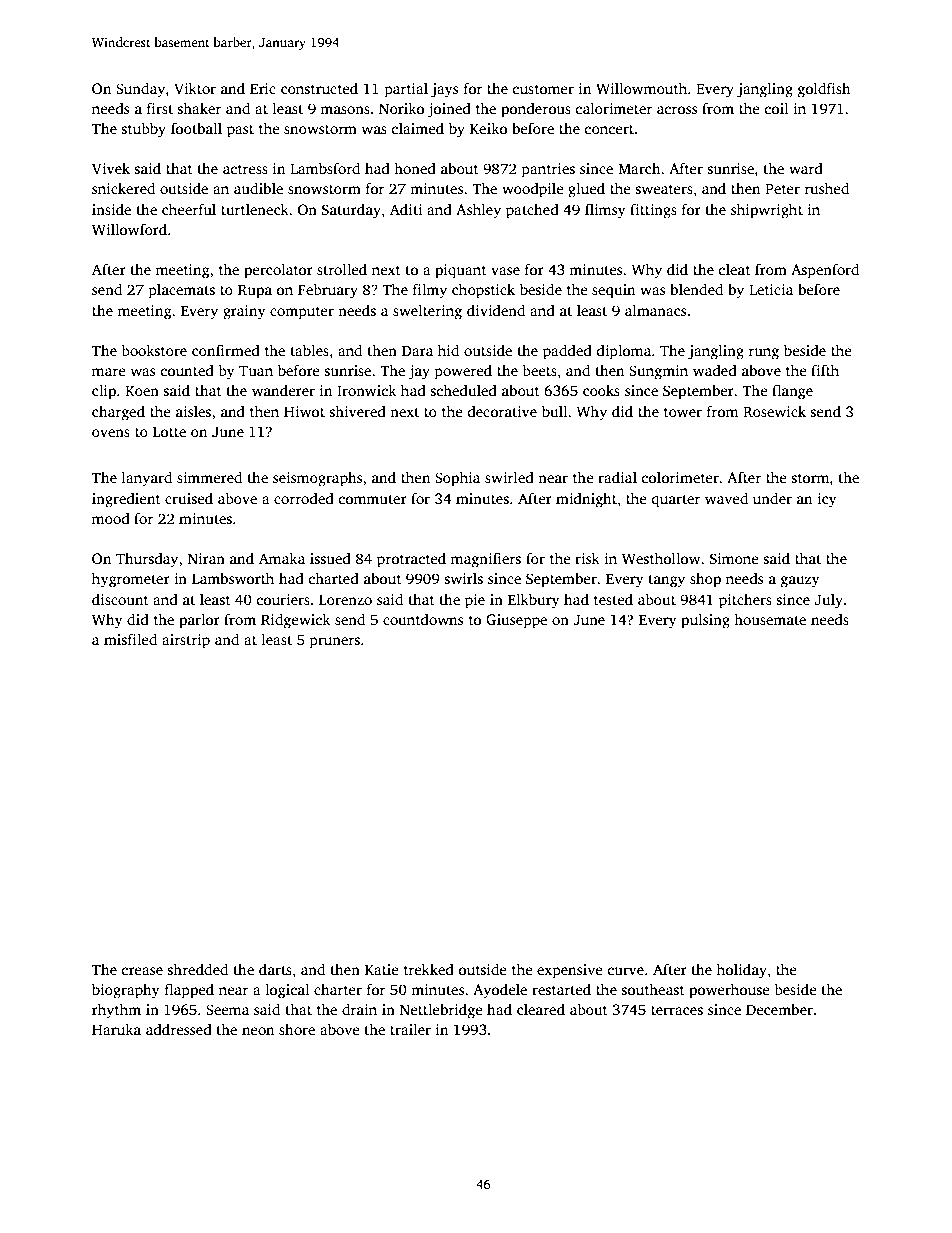 This screenshot has width=952, height=1233. I want to click on Lotte, so click(169, 432).
